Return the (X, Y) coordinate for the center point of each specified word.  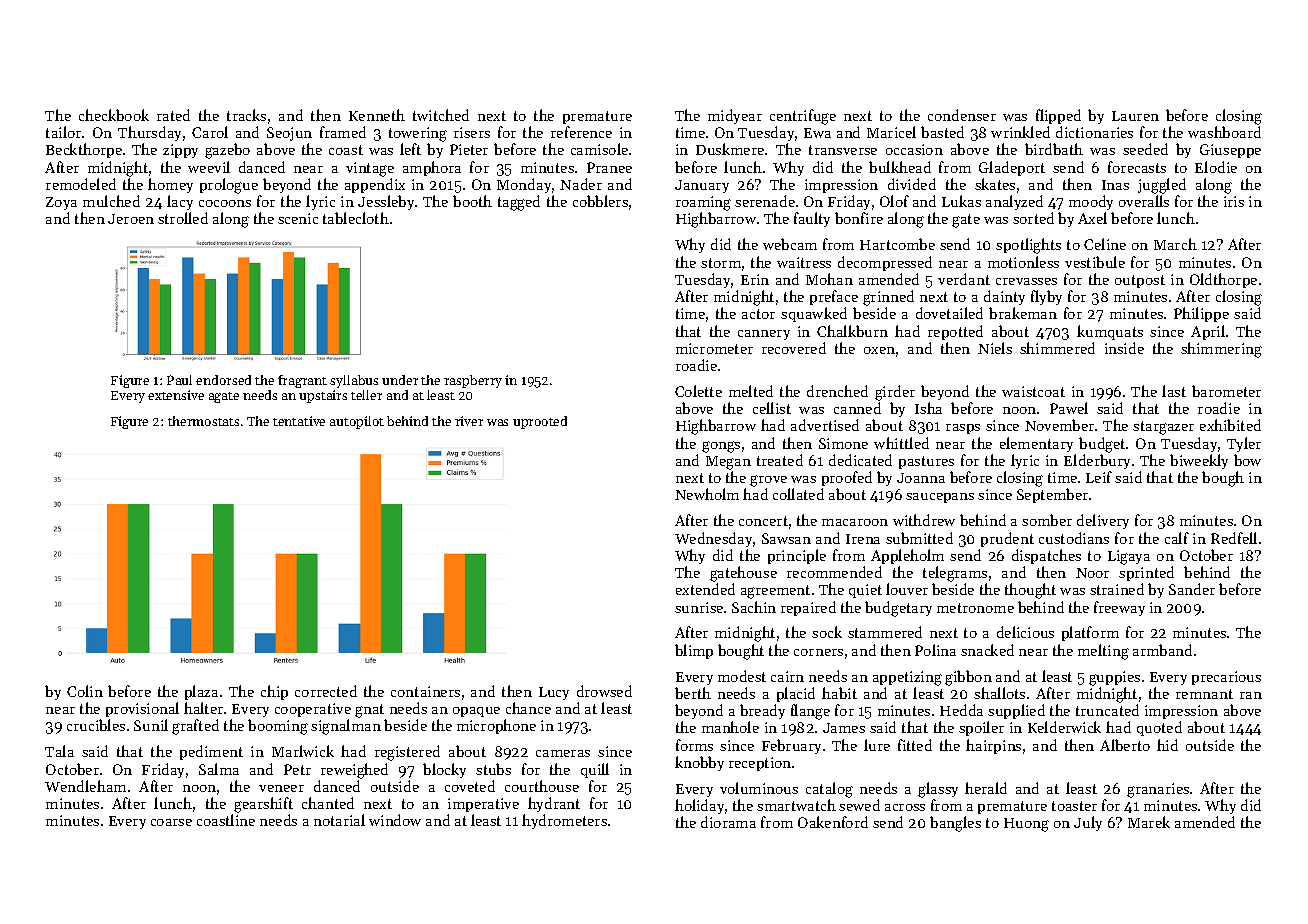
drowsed (604, 691)
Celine (1105, 244)
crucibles (96, 725)
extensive (176, 395)
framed (343, 132)
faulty (812, 219)
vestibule (1095, 262)
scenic (298, 218)
